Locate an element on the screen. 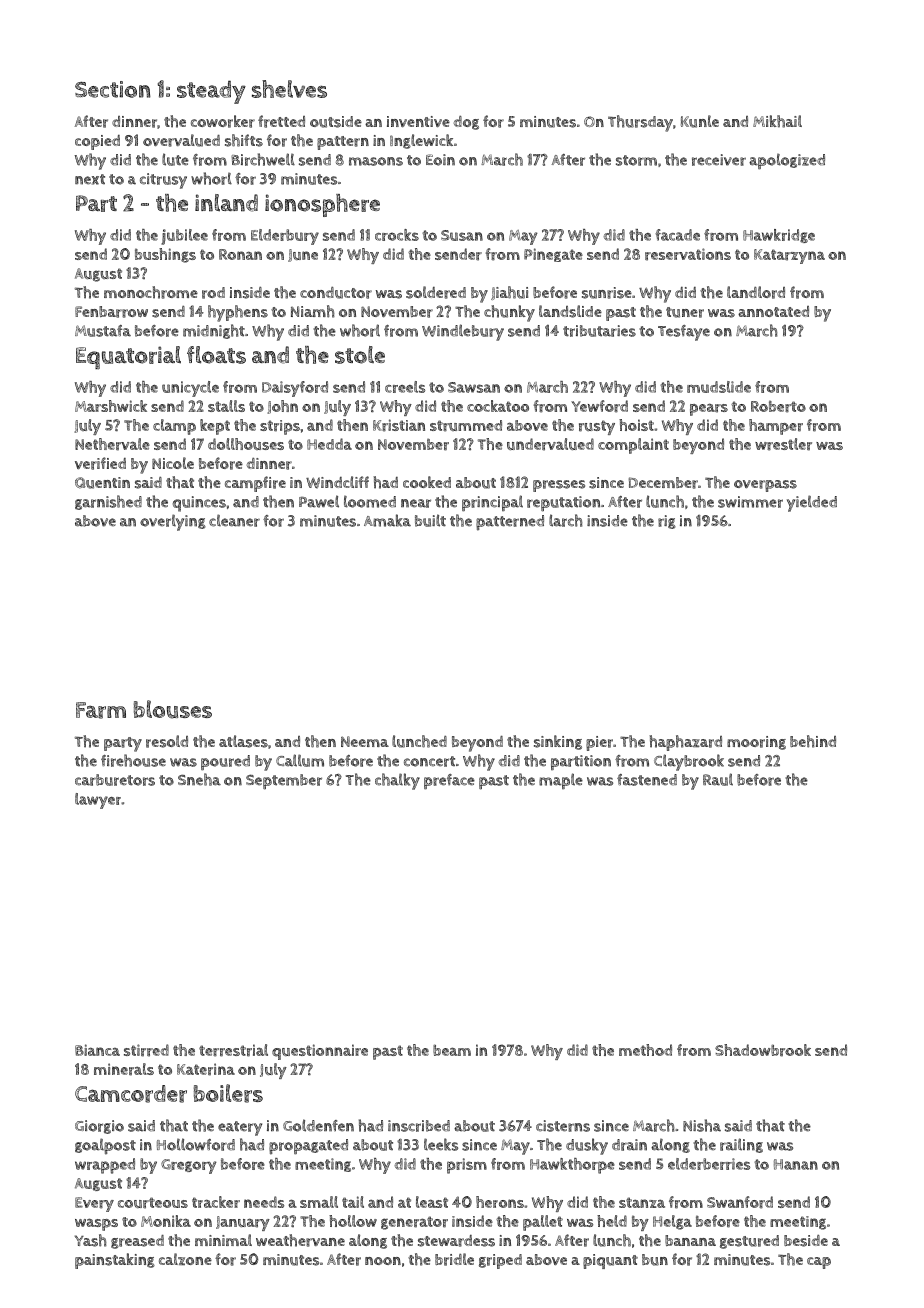 This screenshot has width=924, height=1308. atlases is located at coordinates (243, 741).
